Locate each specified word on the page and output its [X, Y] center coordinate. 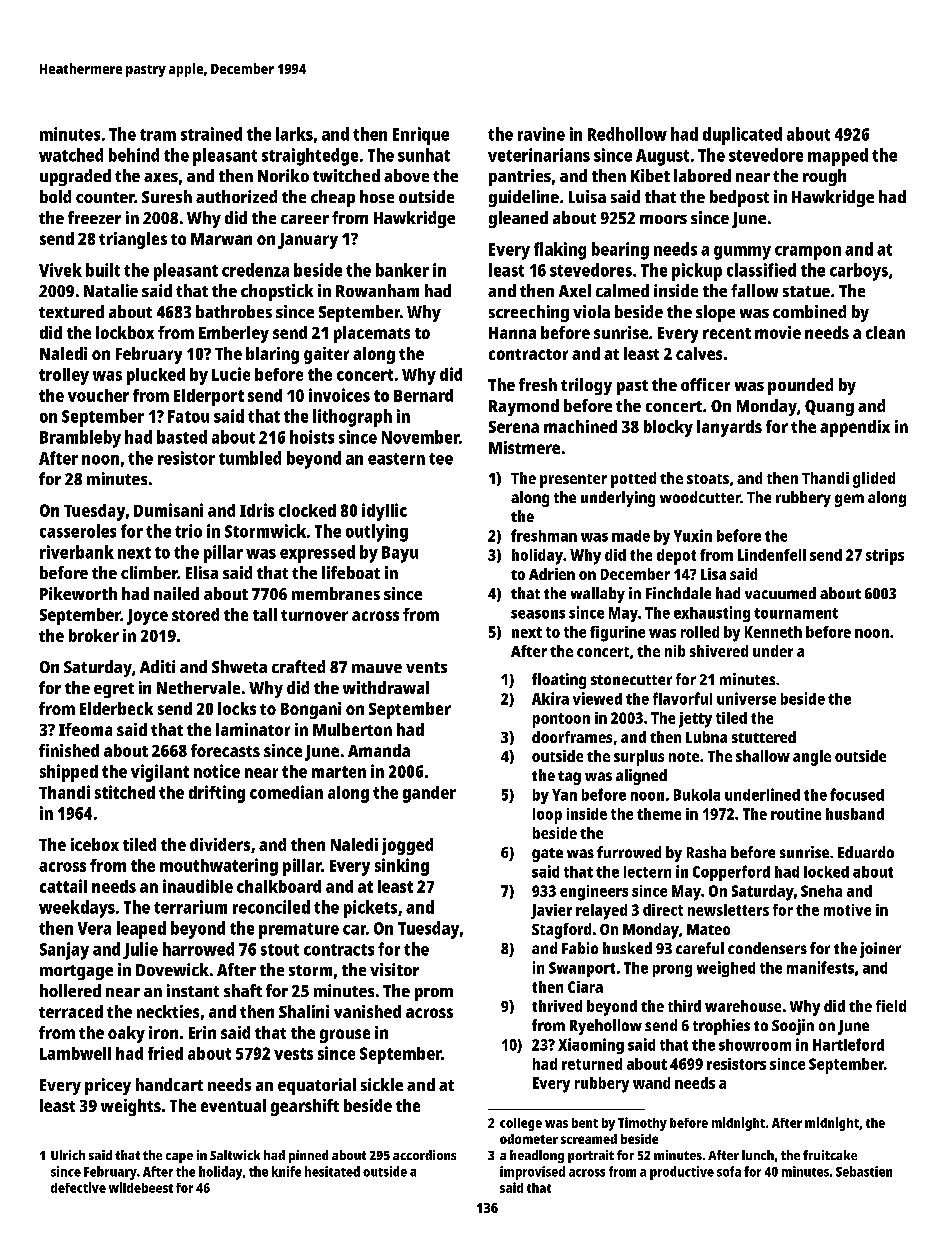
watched [71, 155]
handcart [169, 1084]
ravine [541, 134]
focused [857, 794]
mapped [838, 157]
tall [265, 614]
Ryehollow [606, 1027]
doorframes [572, 737]
